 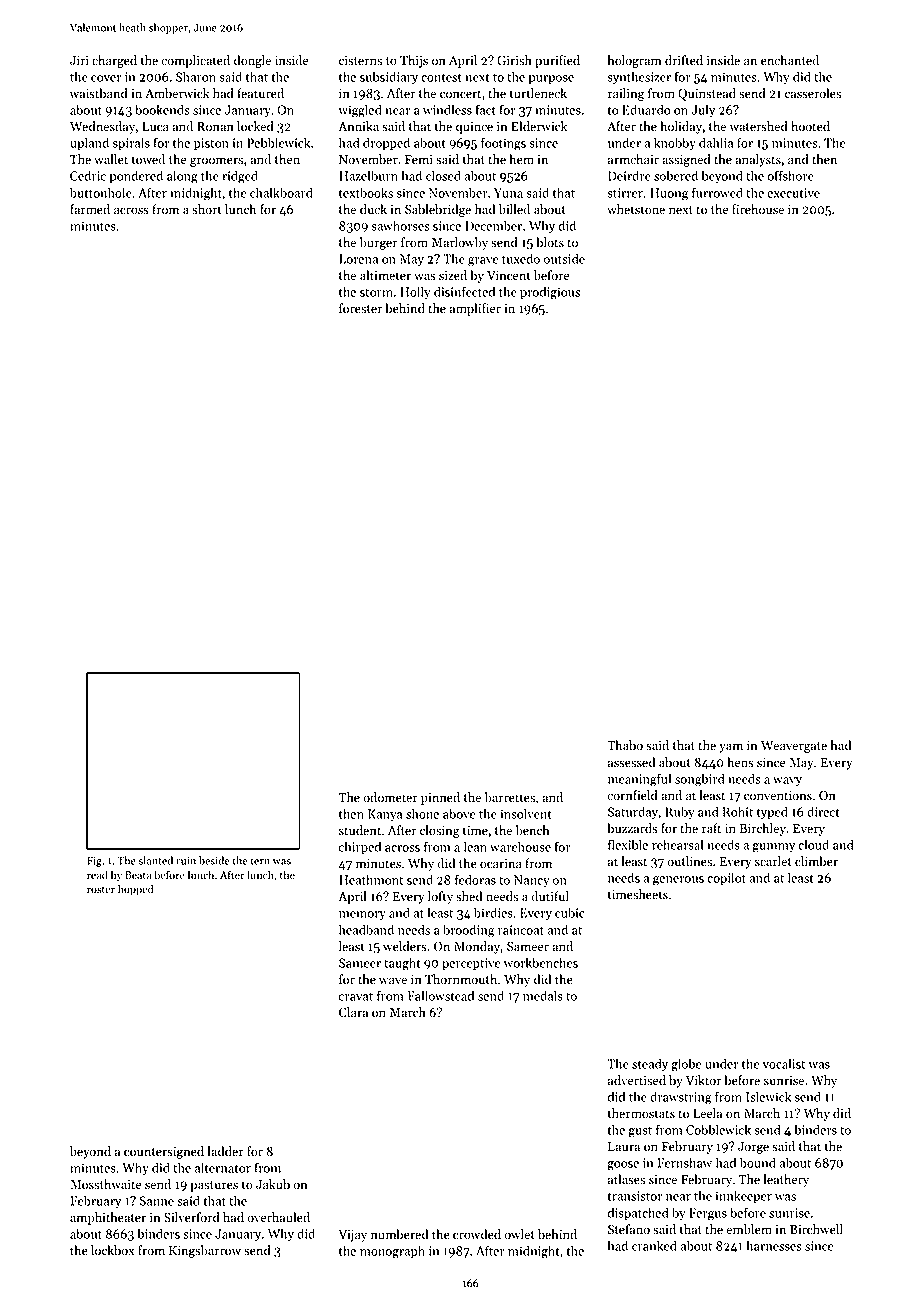 What do you see at coordinates (625, 745) in the screenshot?
I see `Thabo` at bounding box center [625, 745].
